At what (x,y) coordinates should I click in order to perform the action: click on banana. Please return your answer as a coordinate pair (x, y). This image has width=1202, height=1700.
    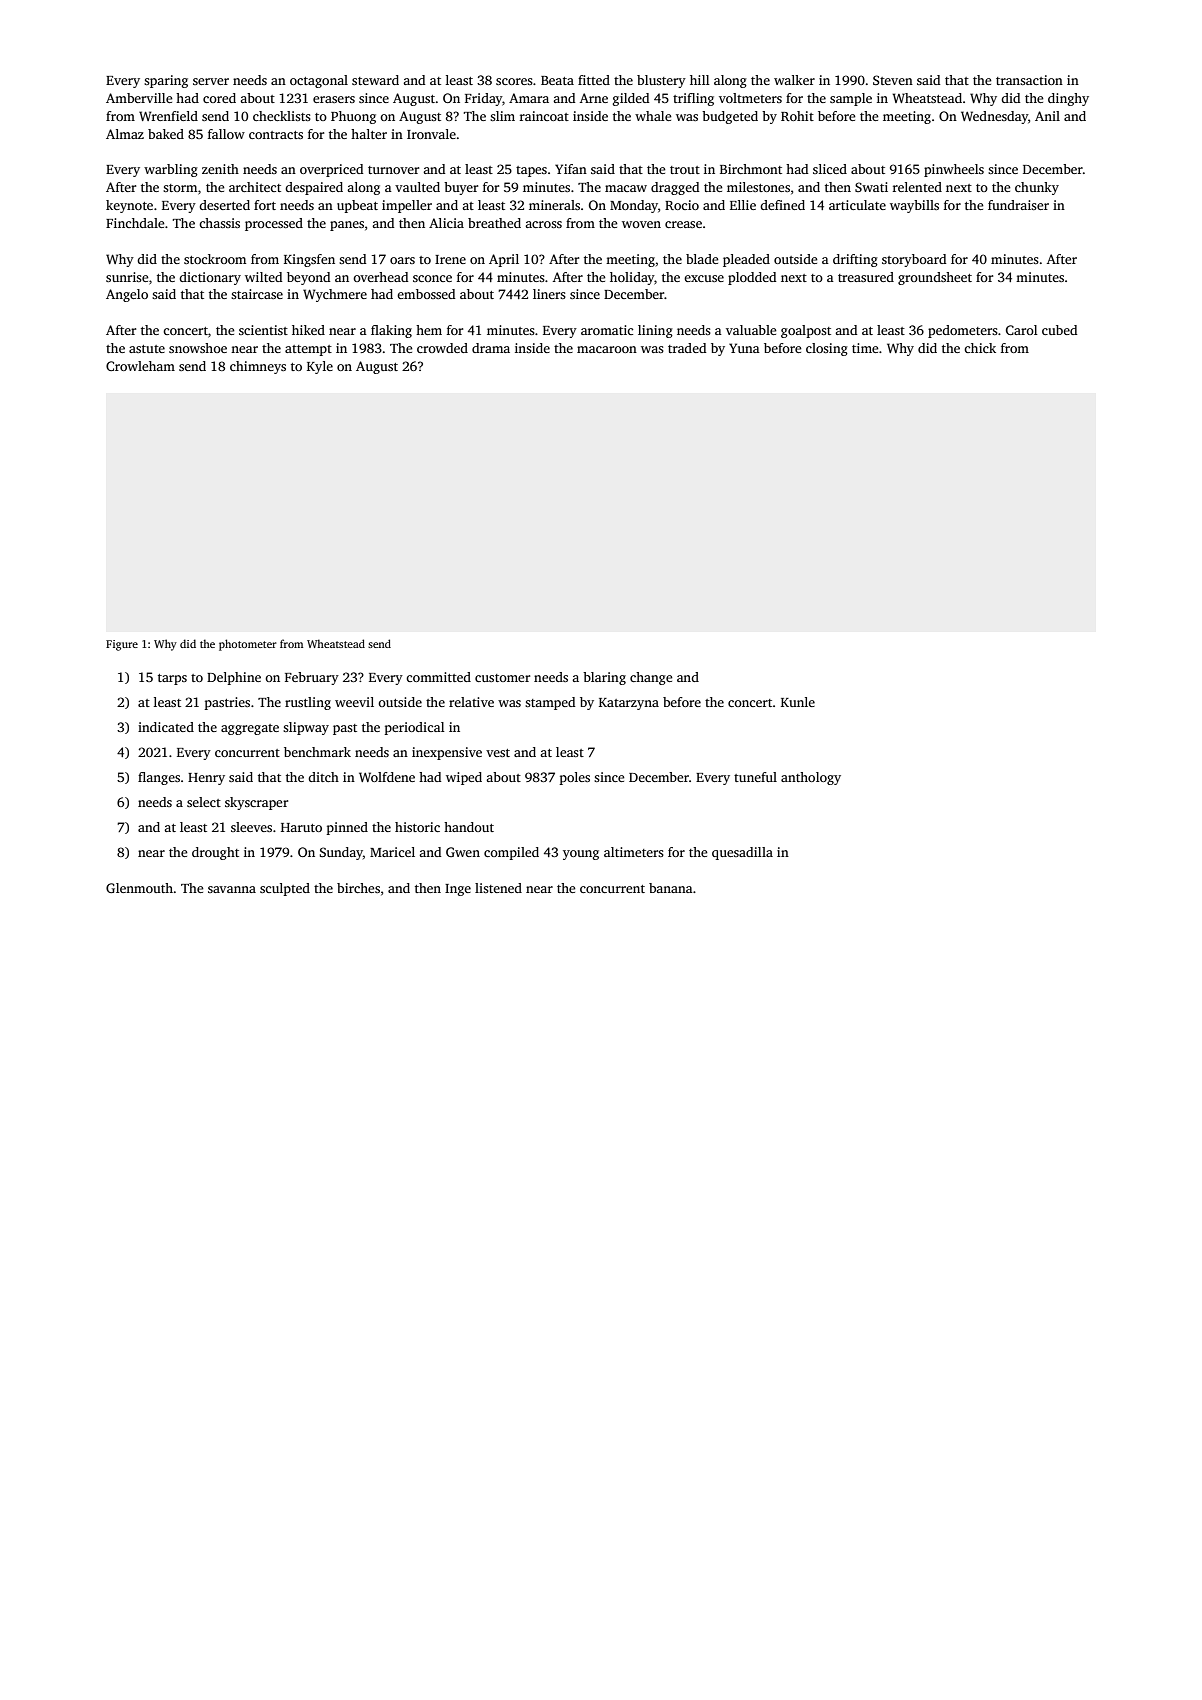
    Looking at the image, I should click on (671, 888).
